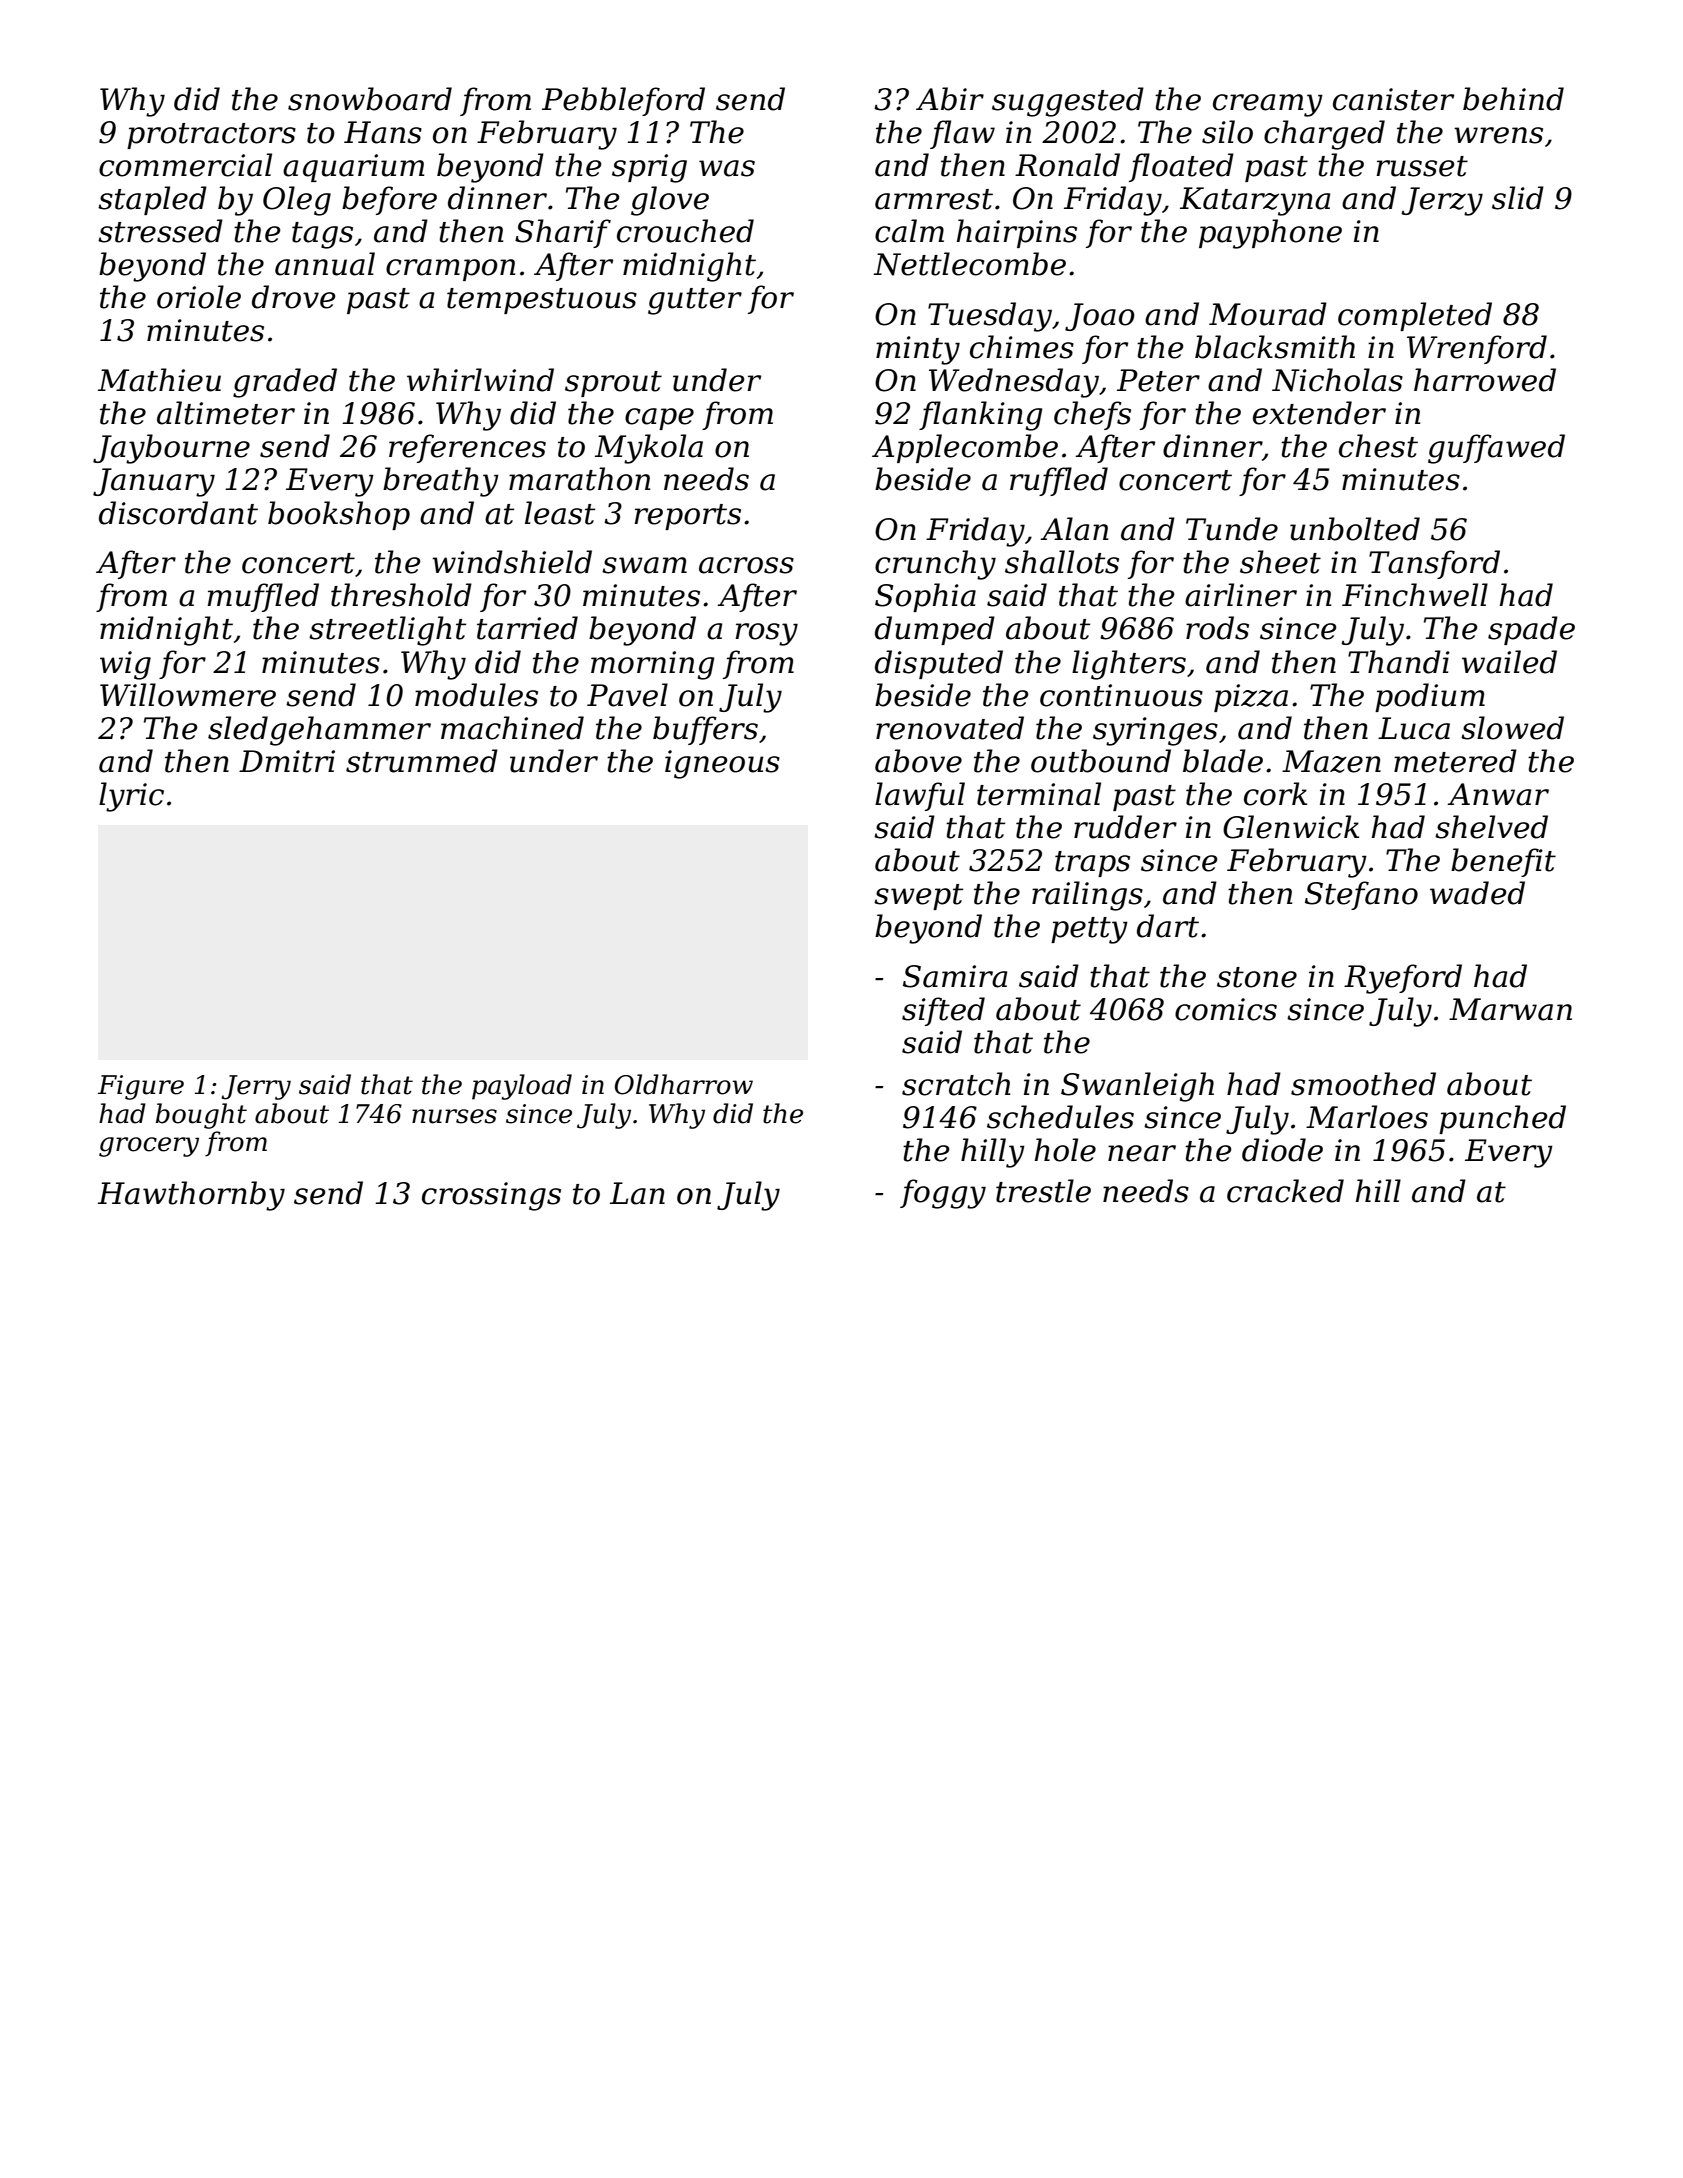 The width and height of the screenshot is (1683, 2178). I want to click on snowboard, so click(370, 99).
